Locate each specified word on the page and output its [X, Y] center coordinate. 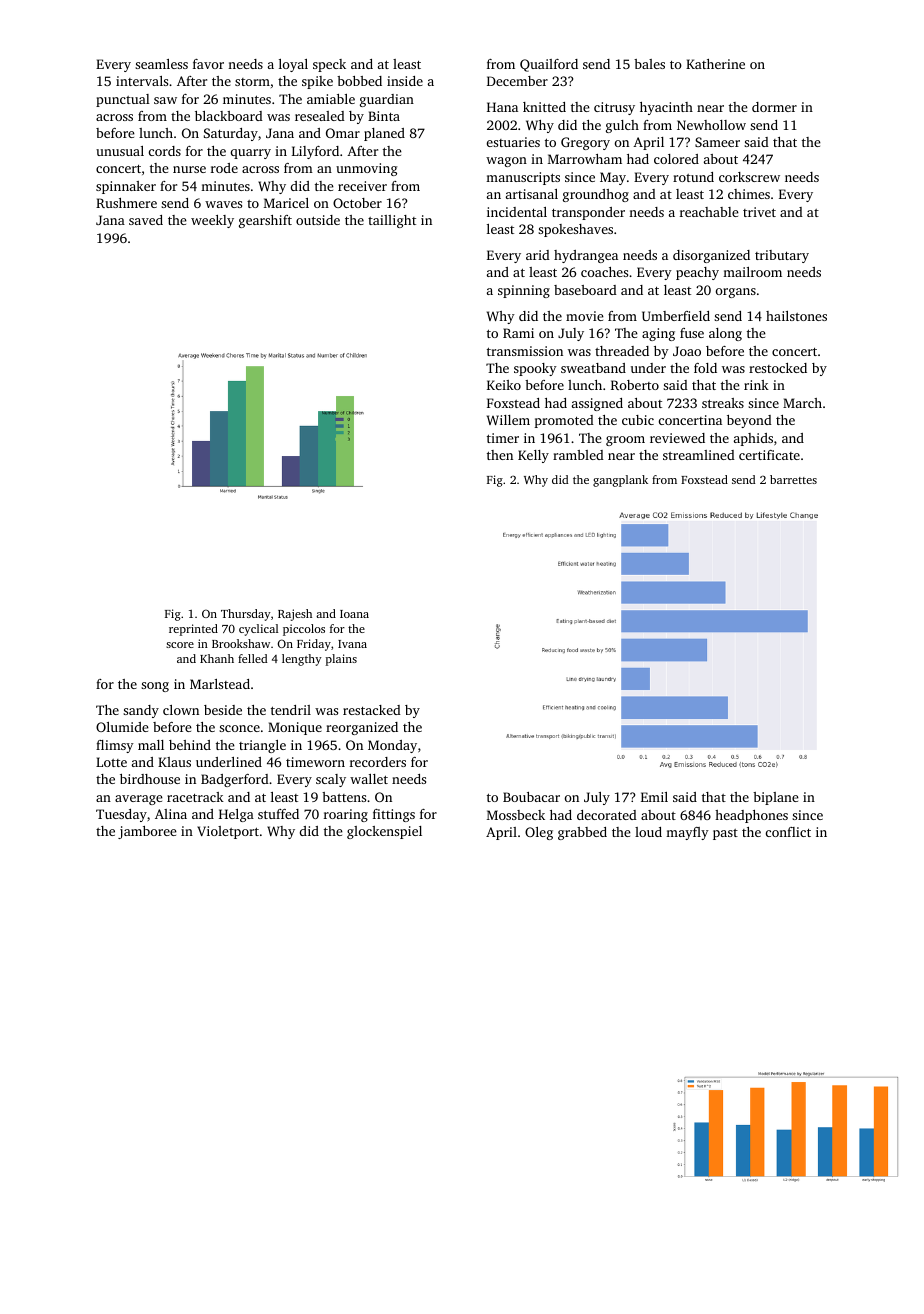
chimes [749, 194]
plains [341, 660]
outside [318, 220]
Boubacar [531, 797]
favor [208, 64]
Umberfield [676, 316]
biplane [776, 798]
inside [405, 81]
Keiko [504, 385]
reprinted [193, 630]
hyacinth [666, 108]
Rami [518, 333]
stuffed [278, 814]
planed [384, 134]
